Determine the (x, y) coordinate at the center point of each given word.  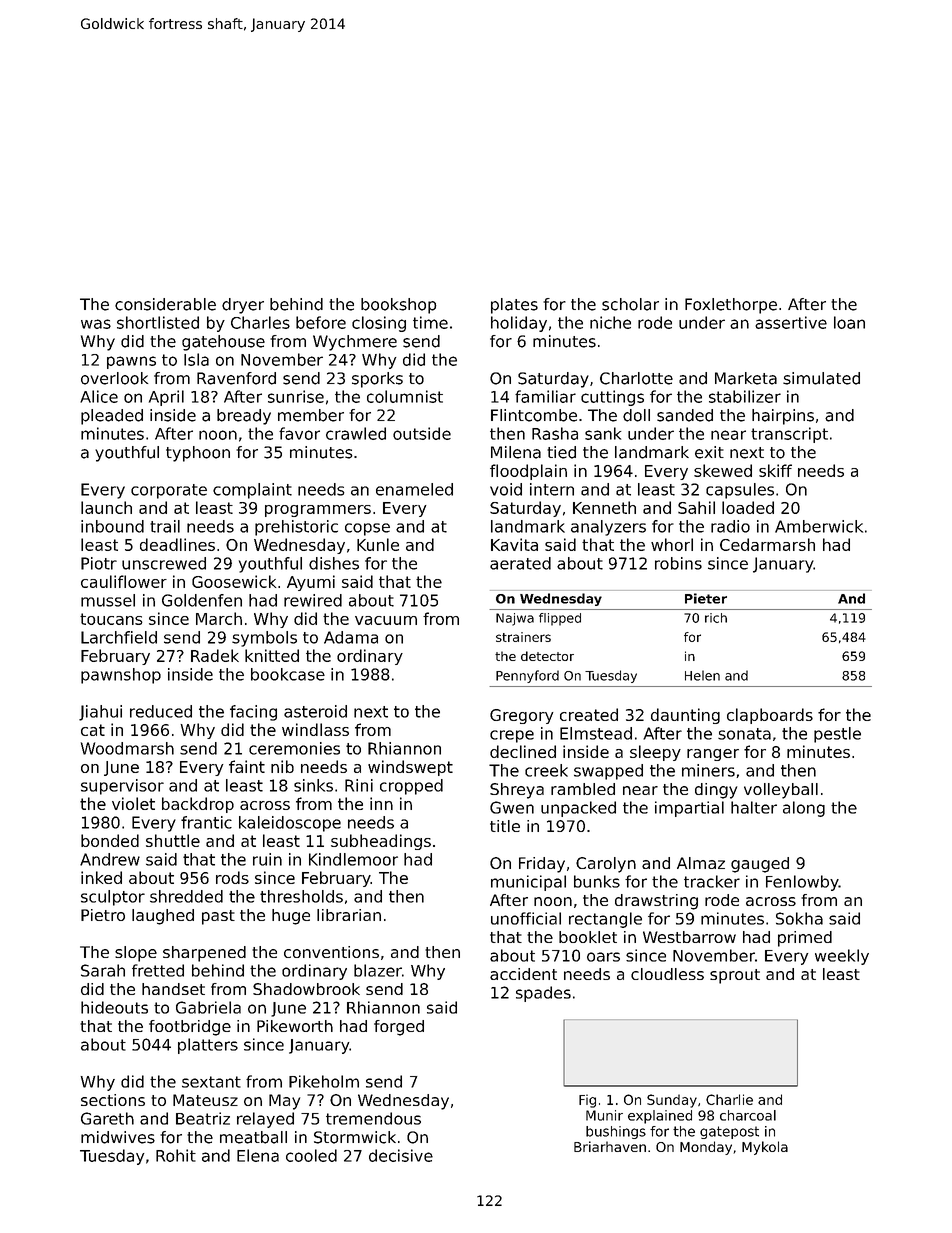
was (96, 324)
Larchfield (119, 637)
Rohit (176, 1155)
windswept (410, 768)
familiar (545, 396)
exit (709, 452)
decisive (401, 1155)
